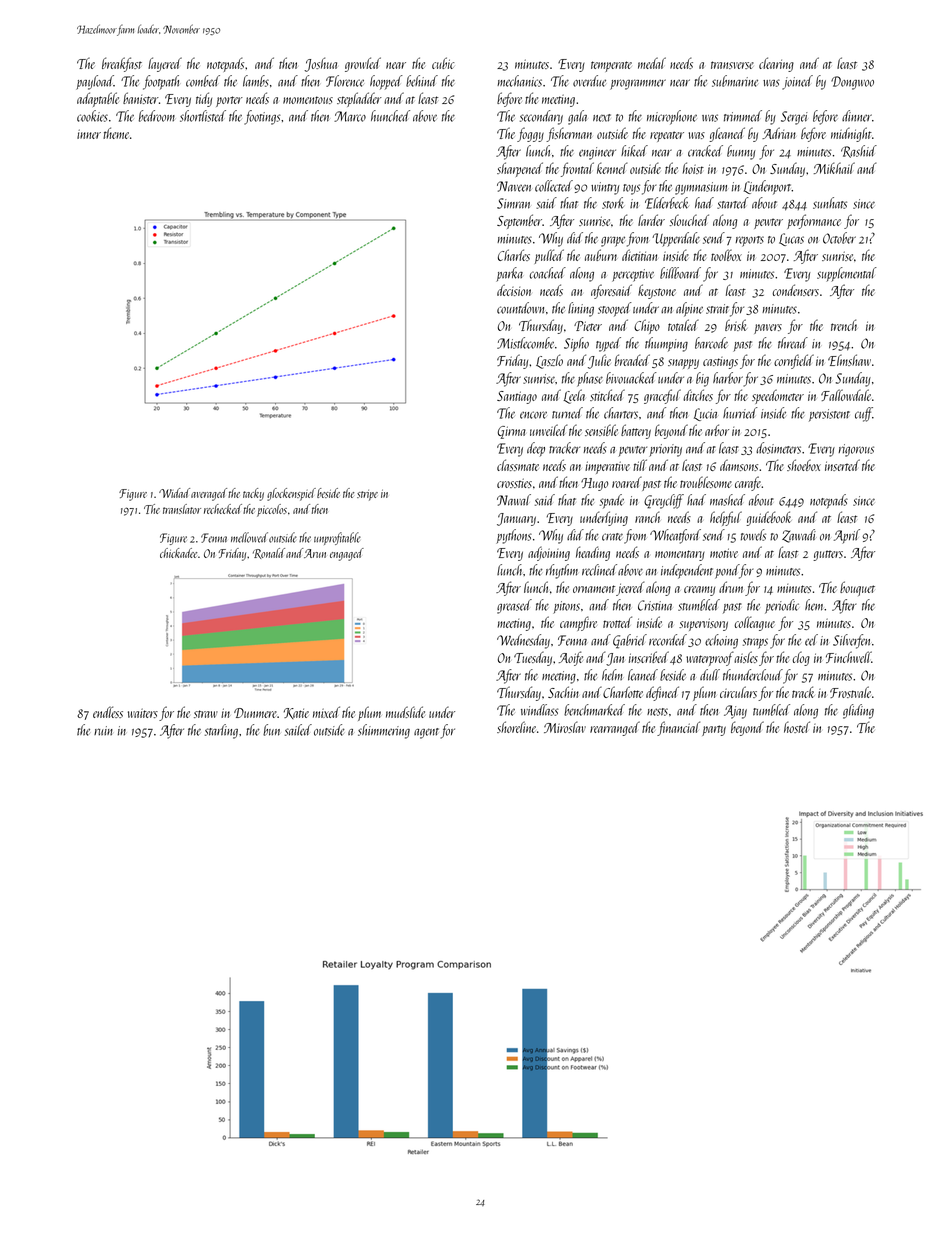 Image resolution: width=952 pixels, height=1233 pixels. I want to click on endless, so click(108, 712).
